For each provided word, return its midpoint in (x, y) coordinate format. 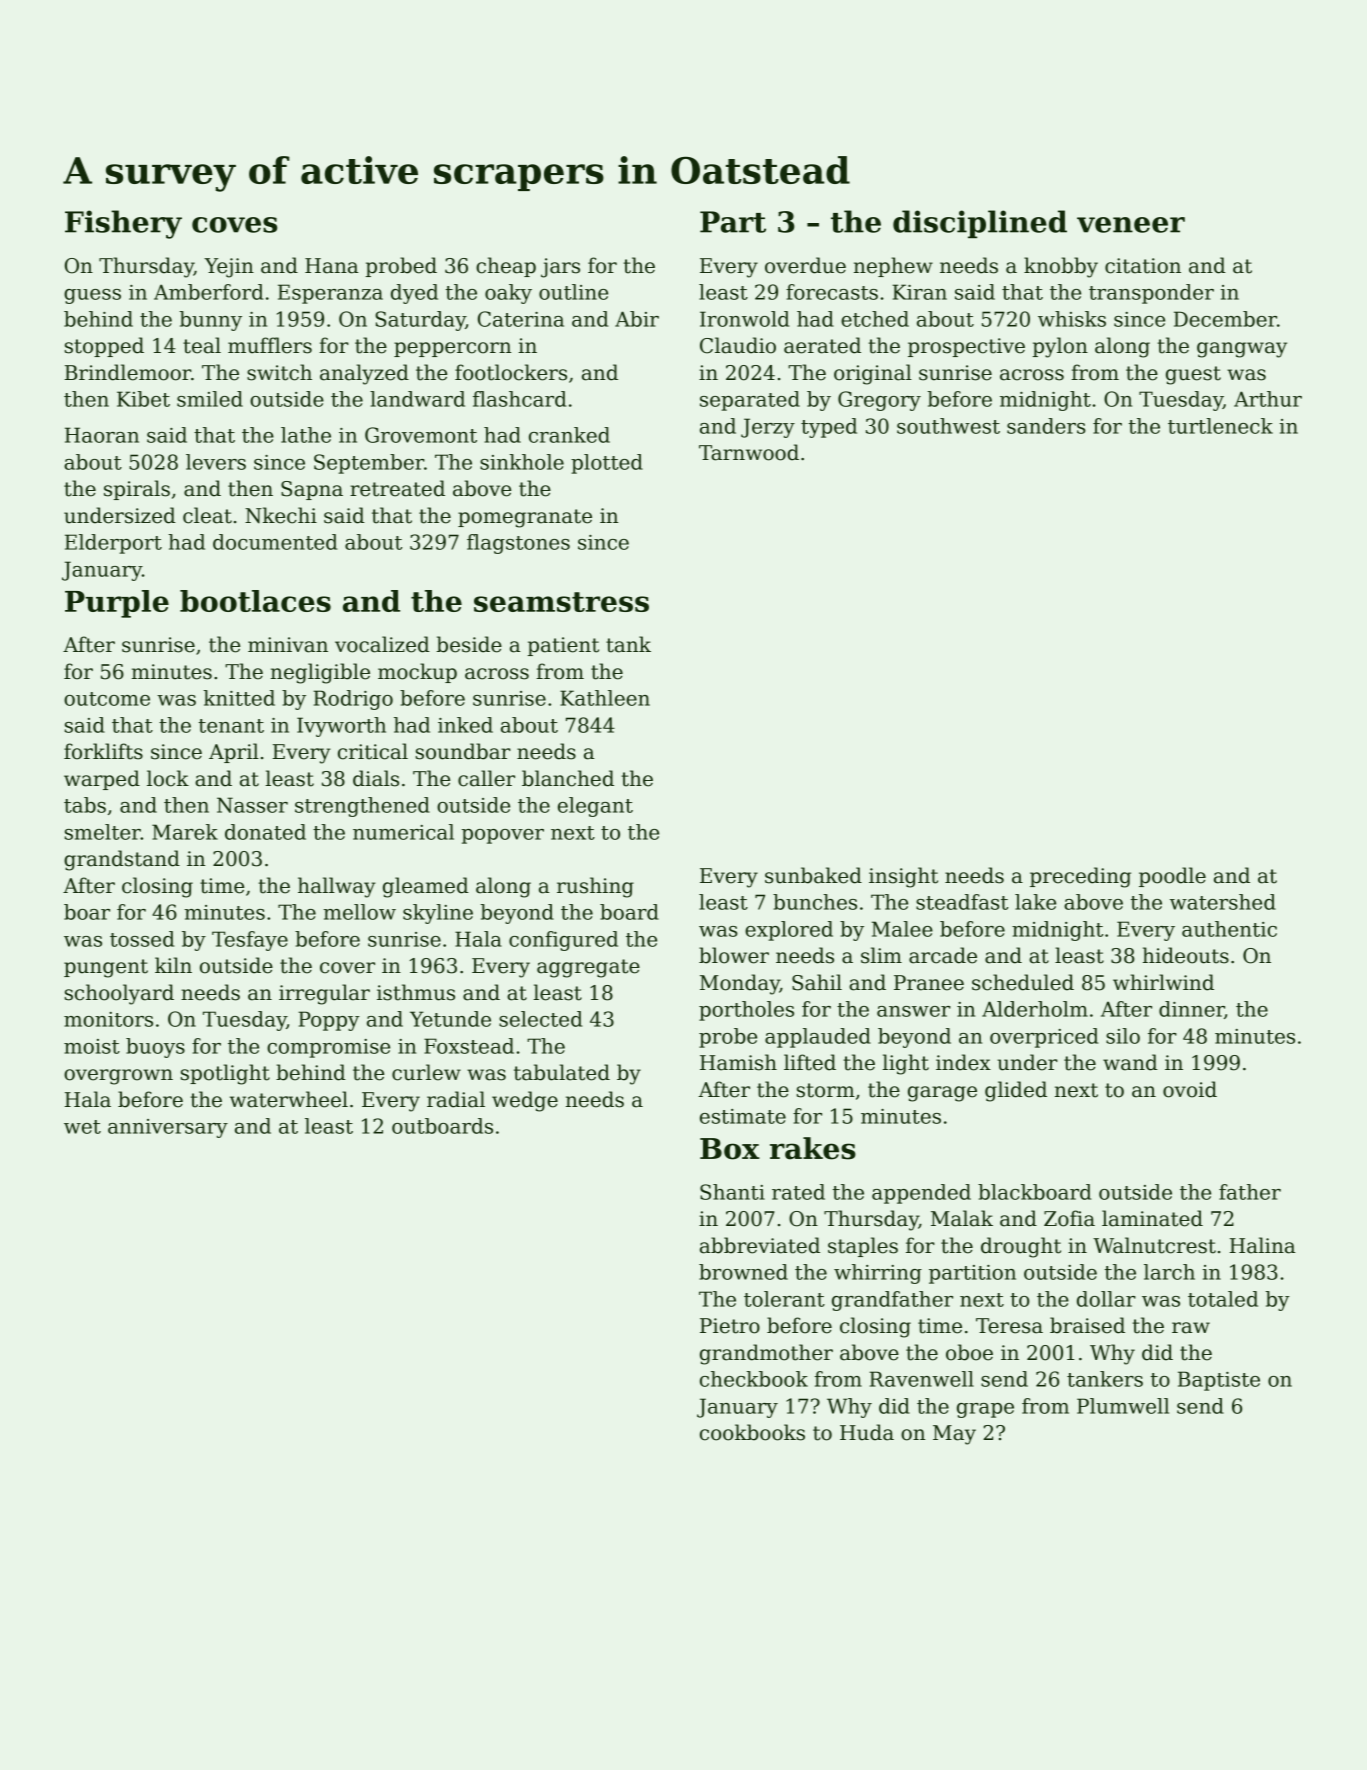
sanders (1046, 426)
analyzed (364, 374)
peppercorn (452, 349)
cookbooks (752, 1432)
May (954, 1435)
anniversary (168, 1128)
